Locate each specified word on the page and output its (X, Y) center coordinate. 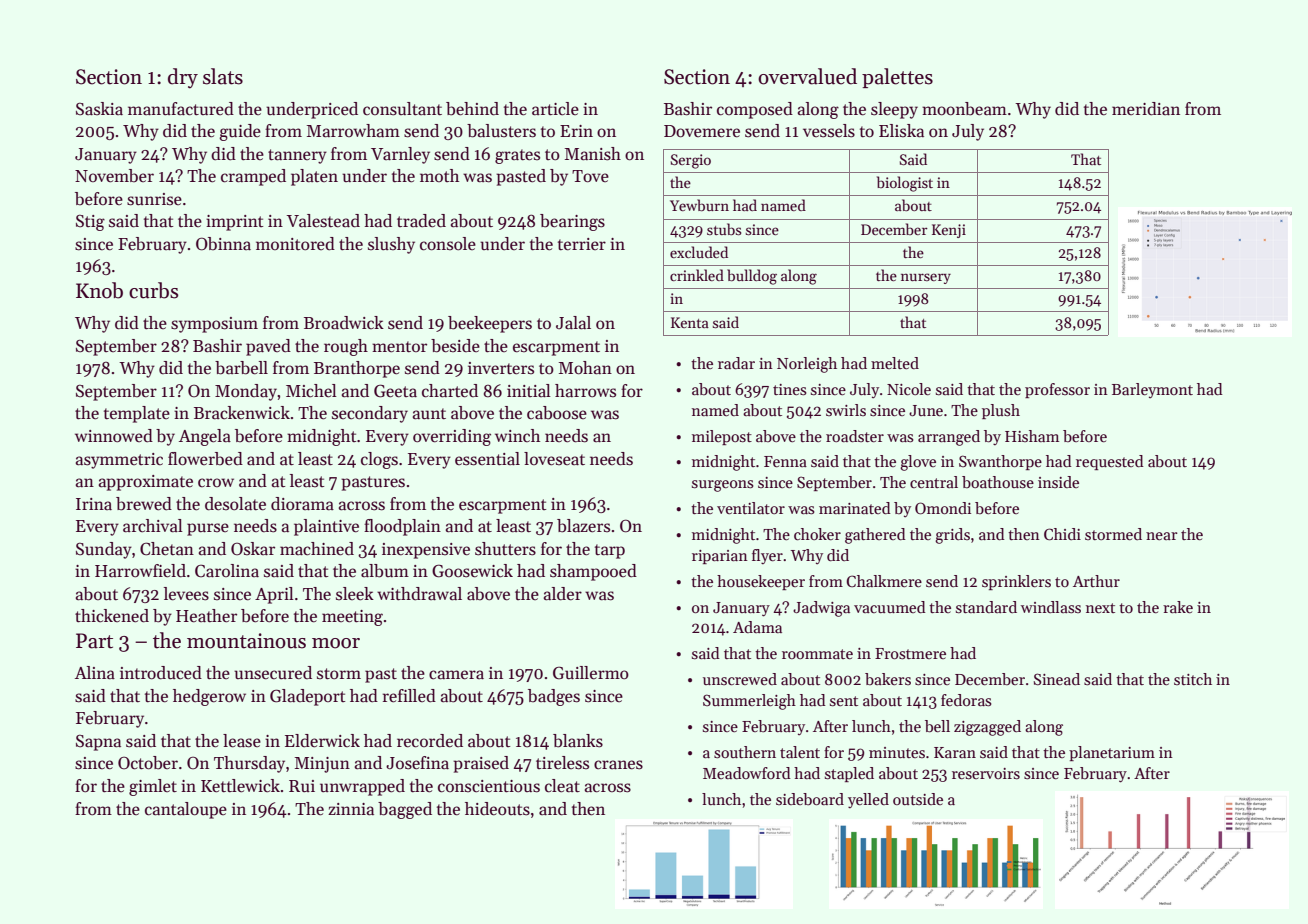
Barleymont (1152, 390)
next (1100, 608)
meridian (1146, 109)
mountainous (246, 641)
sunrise (154, 199)
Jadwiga (821, 609)
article (555, 109)
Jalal (573, 323)
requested (1110, 462)
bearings (572, 222)
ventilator (751, 508)
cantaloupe (186, 810)
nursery (926, 278)
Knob (99, 290)
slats (223, 76)
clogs (379, 460)
